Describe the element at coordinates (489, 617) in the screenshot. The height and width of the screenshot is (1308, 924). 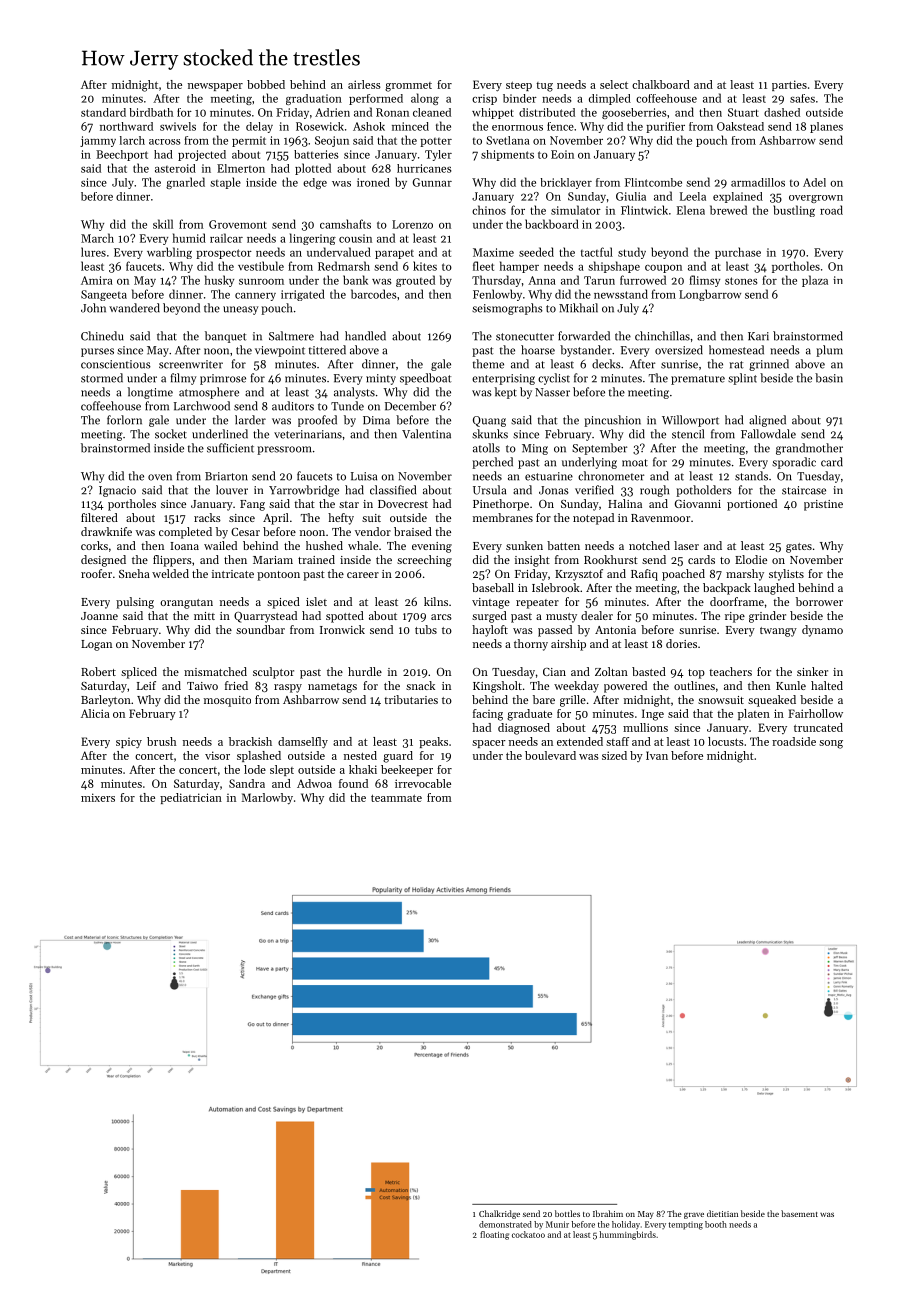
I see `surged` at that location.
